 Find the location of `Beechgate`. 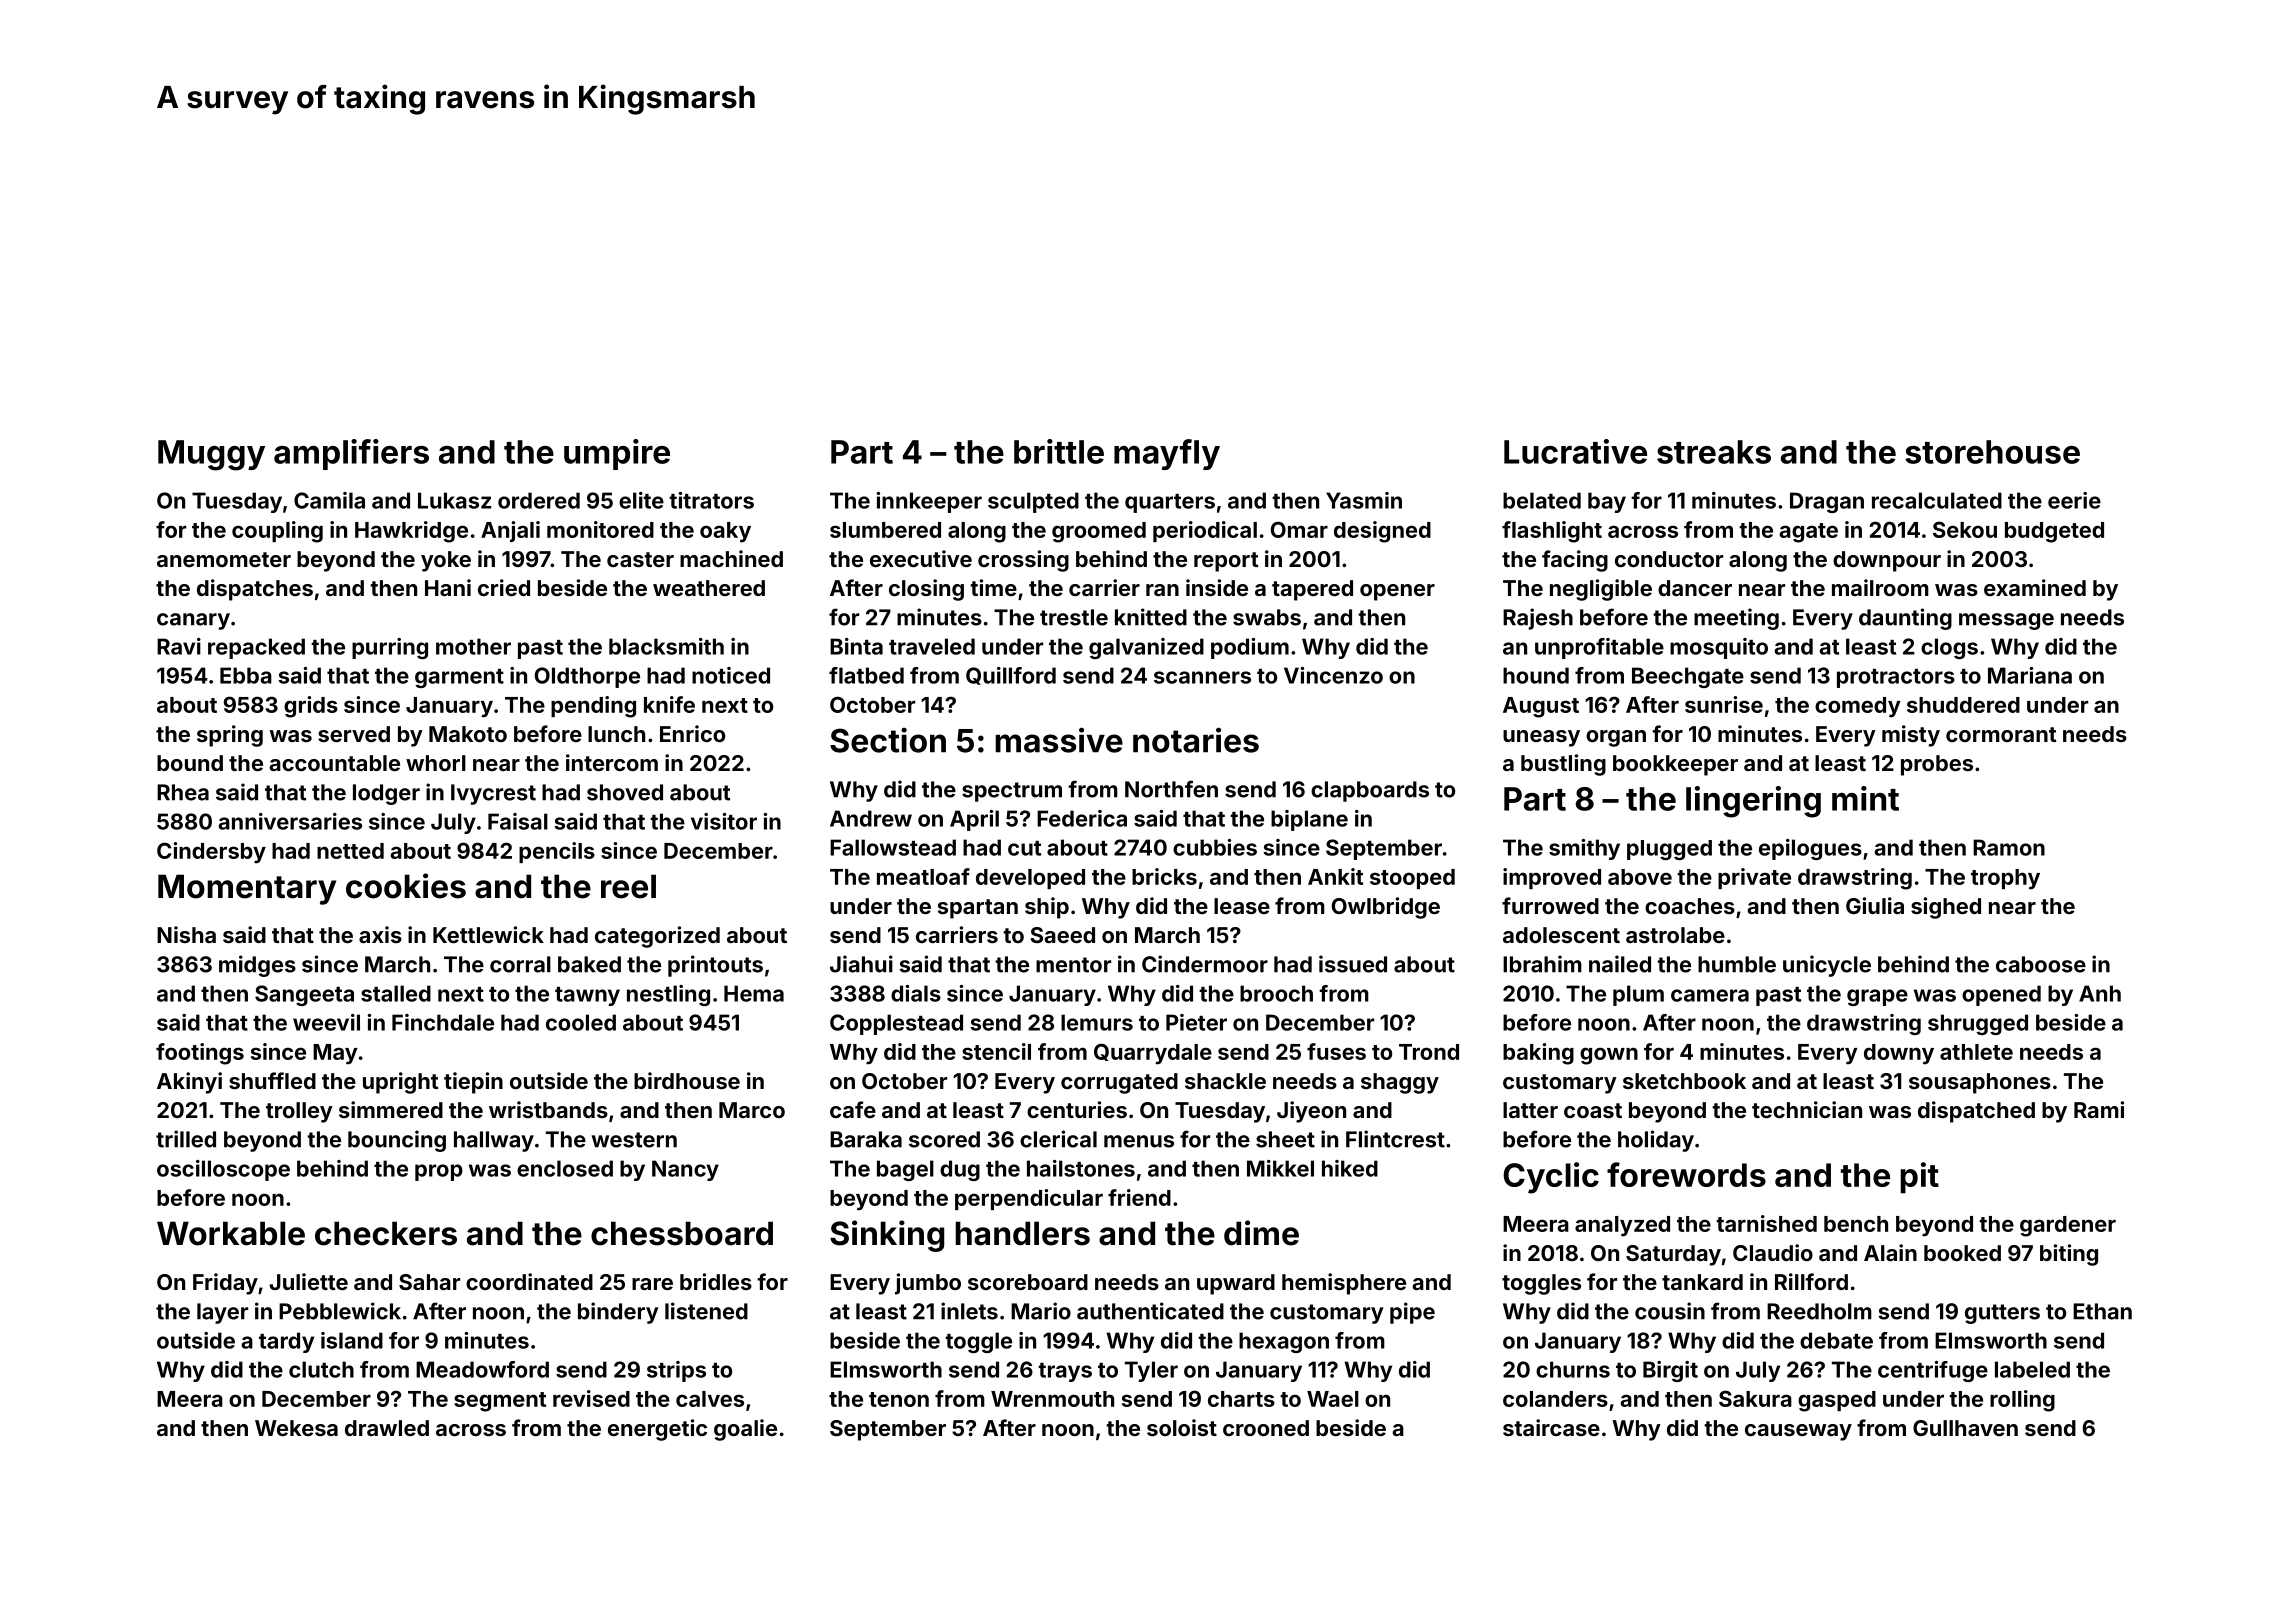

Beechgate is located at coordinates (1688, 677).
